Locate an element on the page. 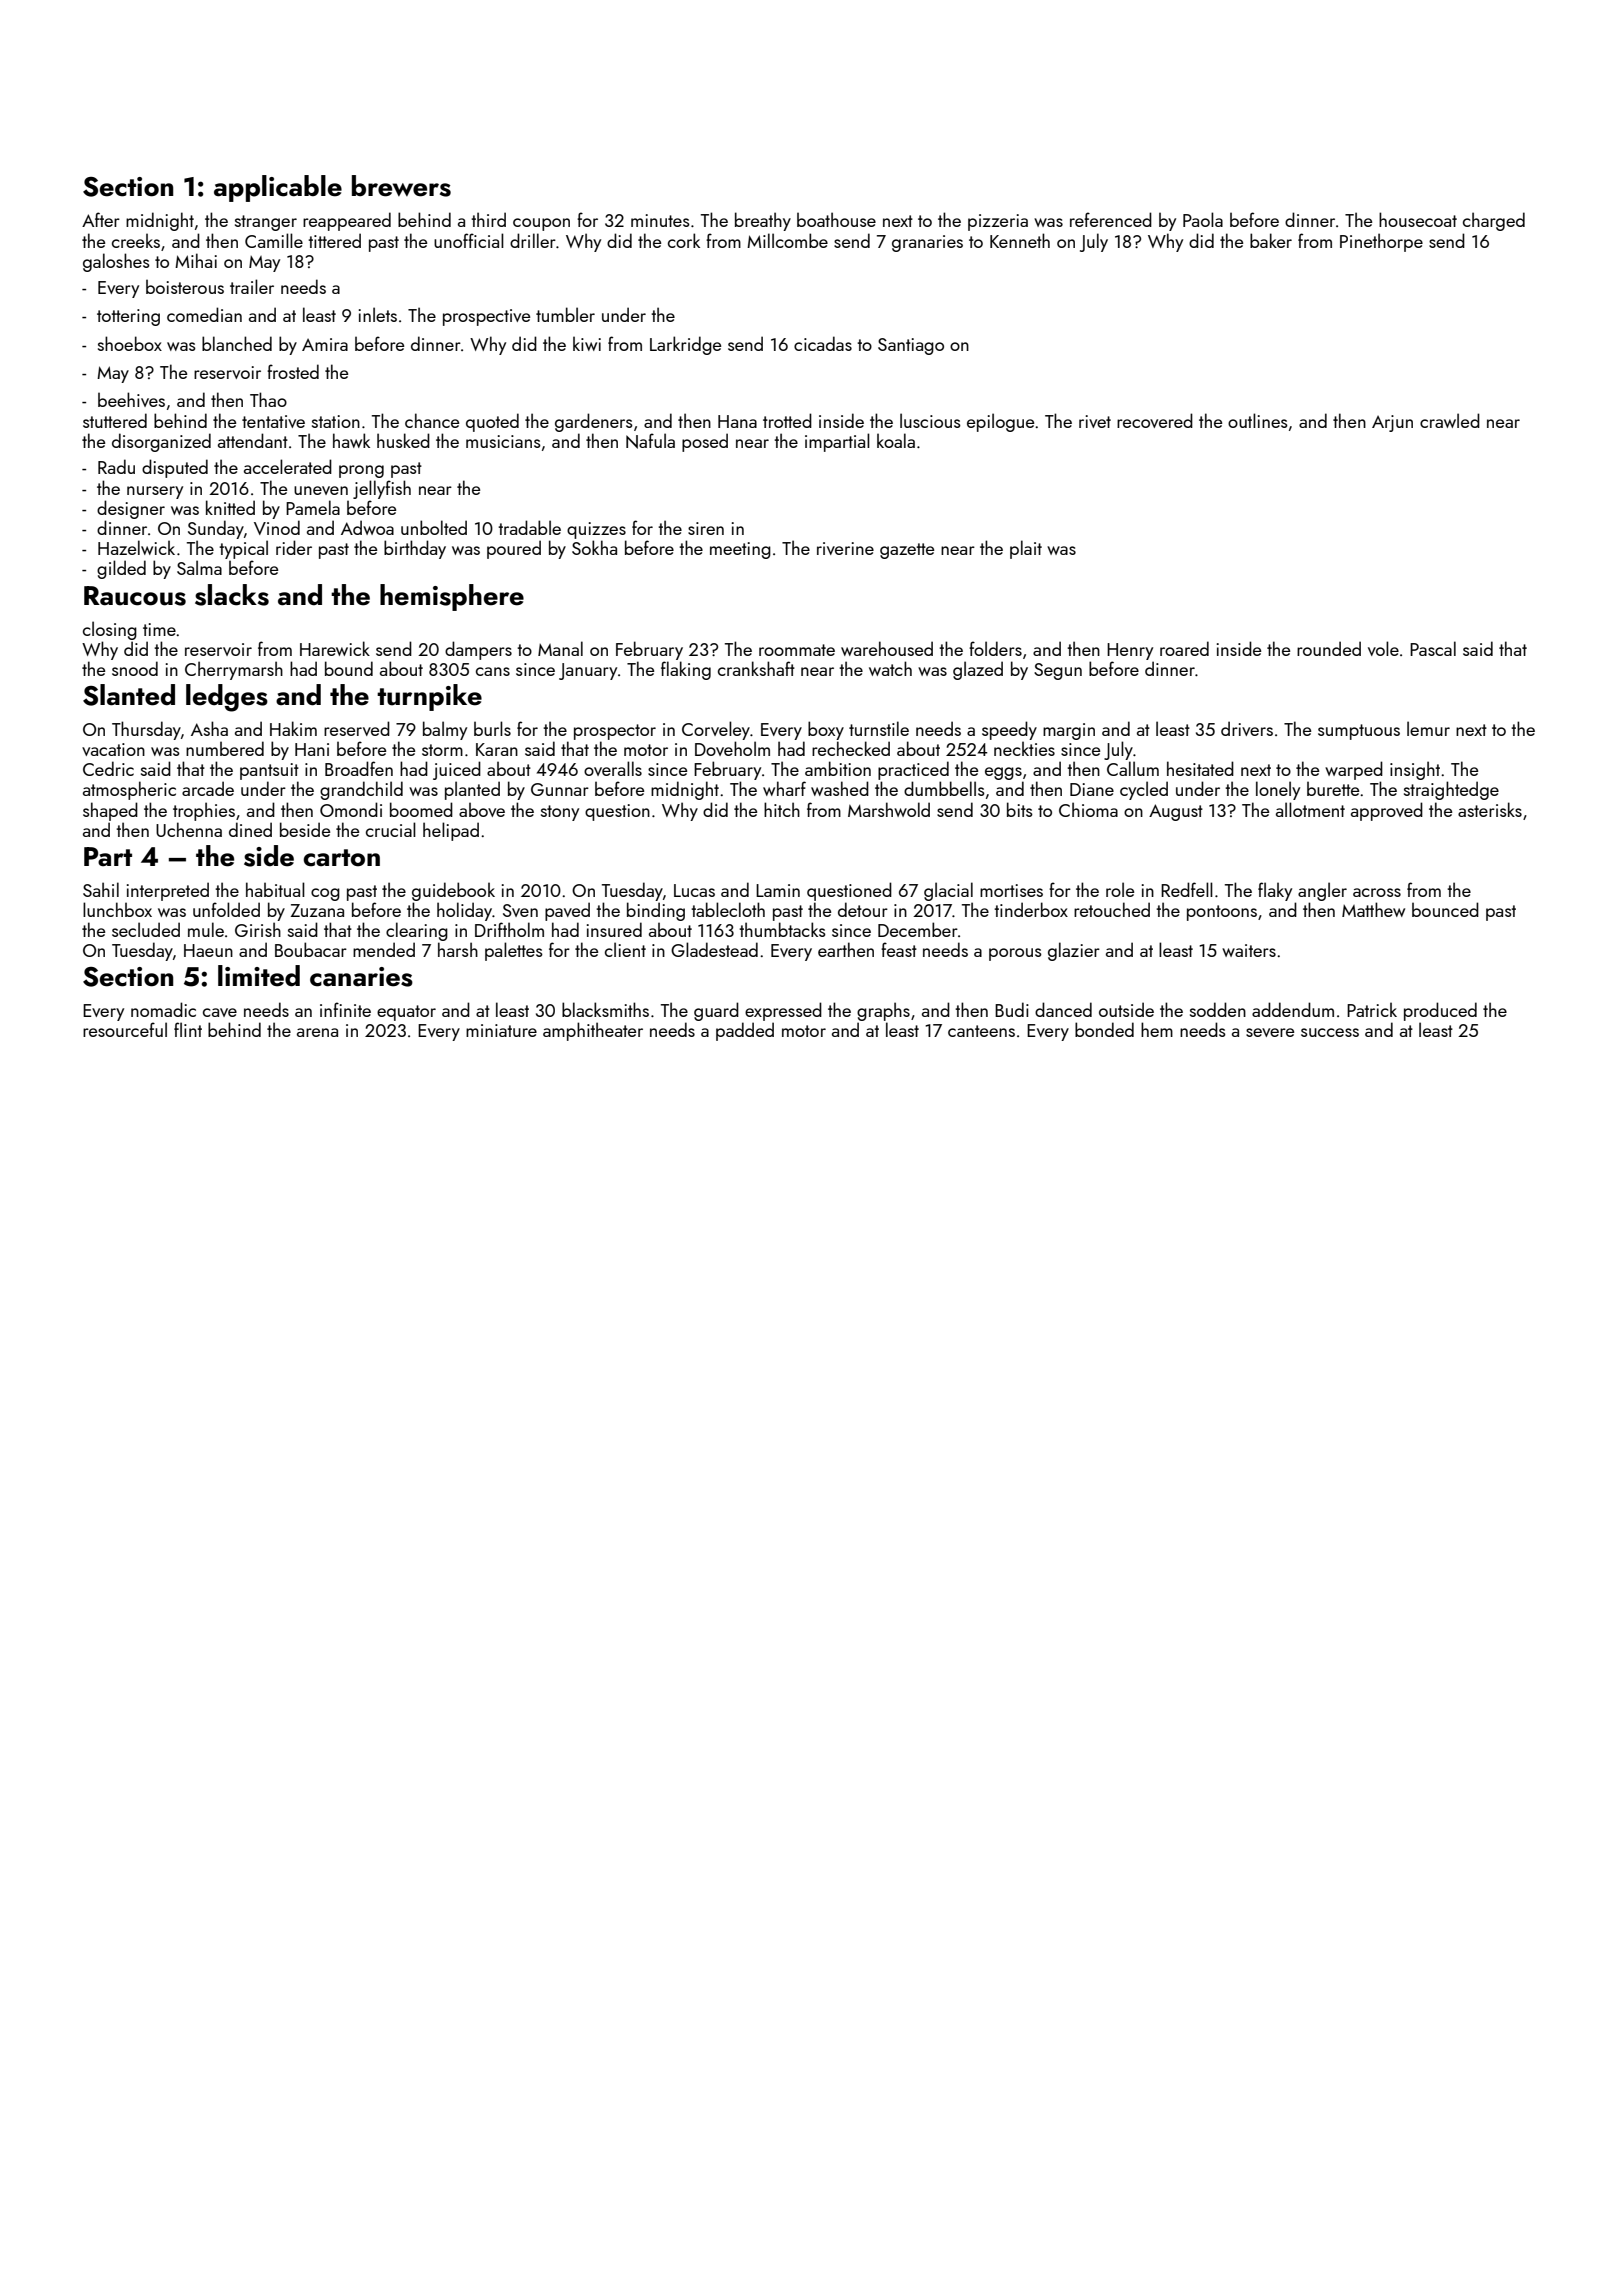 This document has height=2292, width=1620. mortises is located at coordinates (1011, 890).
